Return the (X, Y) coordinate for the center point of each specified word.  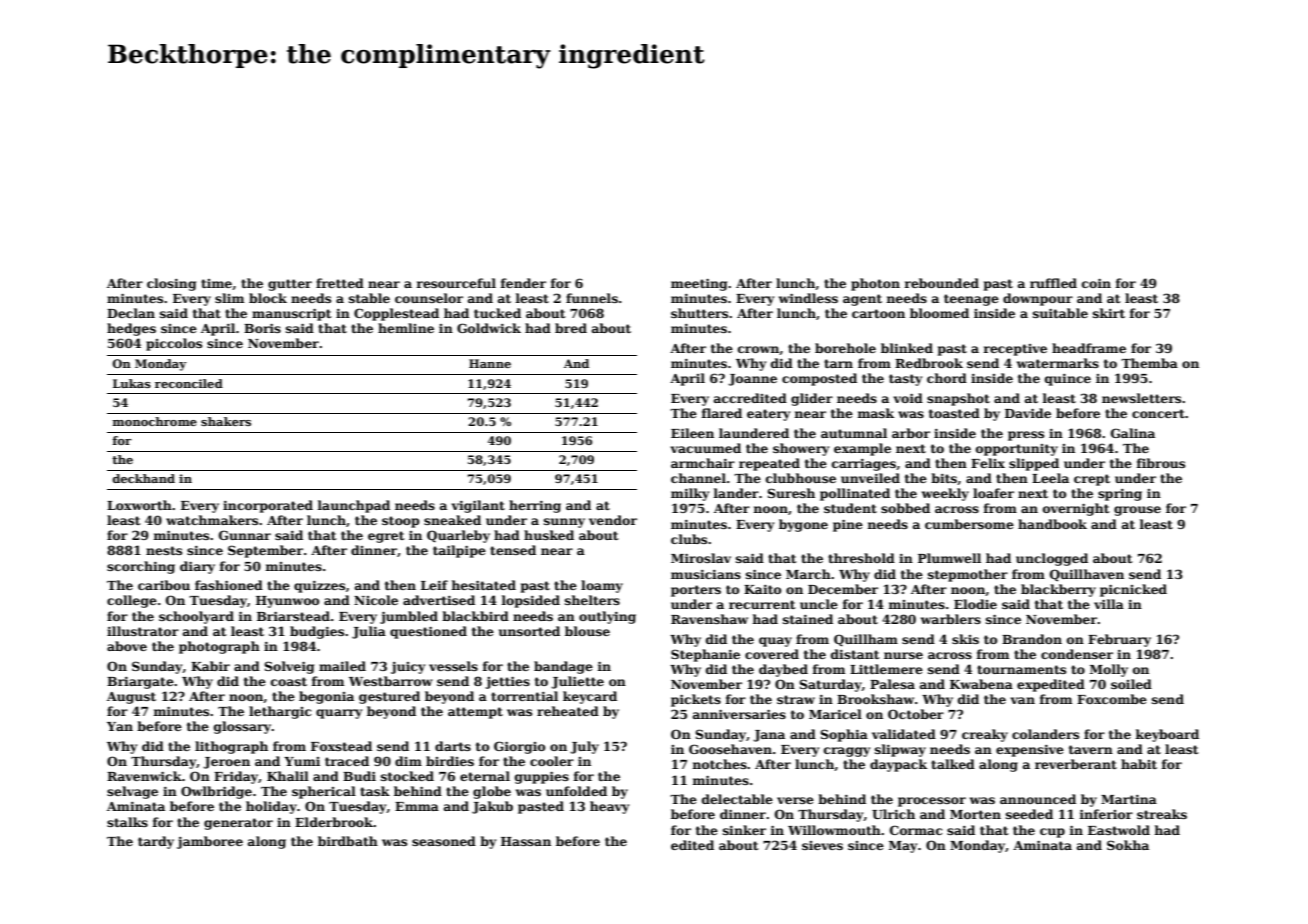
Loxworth (139, 505)
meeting (699, 285)
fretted (340, 283)
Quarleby (458, 536)
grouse (1137, 511)
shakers (226, 421)
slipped (1034, 464)
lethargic (280, 712)
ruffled (1053, 283)
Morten (975, 814)
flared (721, 413)
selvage (132, 792)
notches (719, 764)
